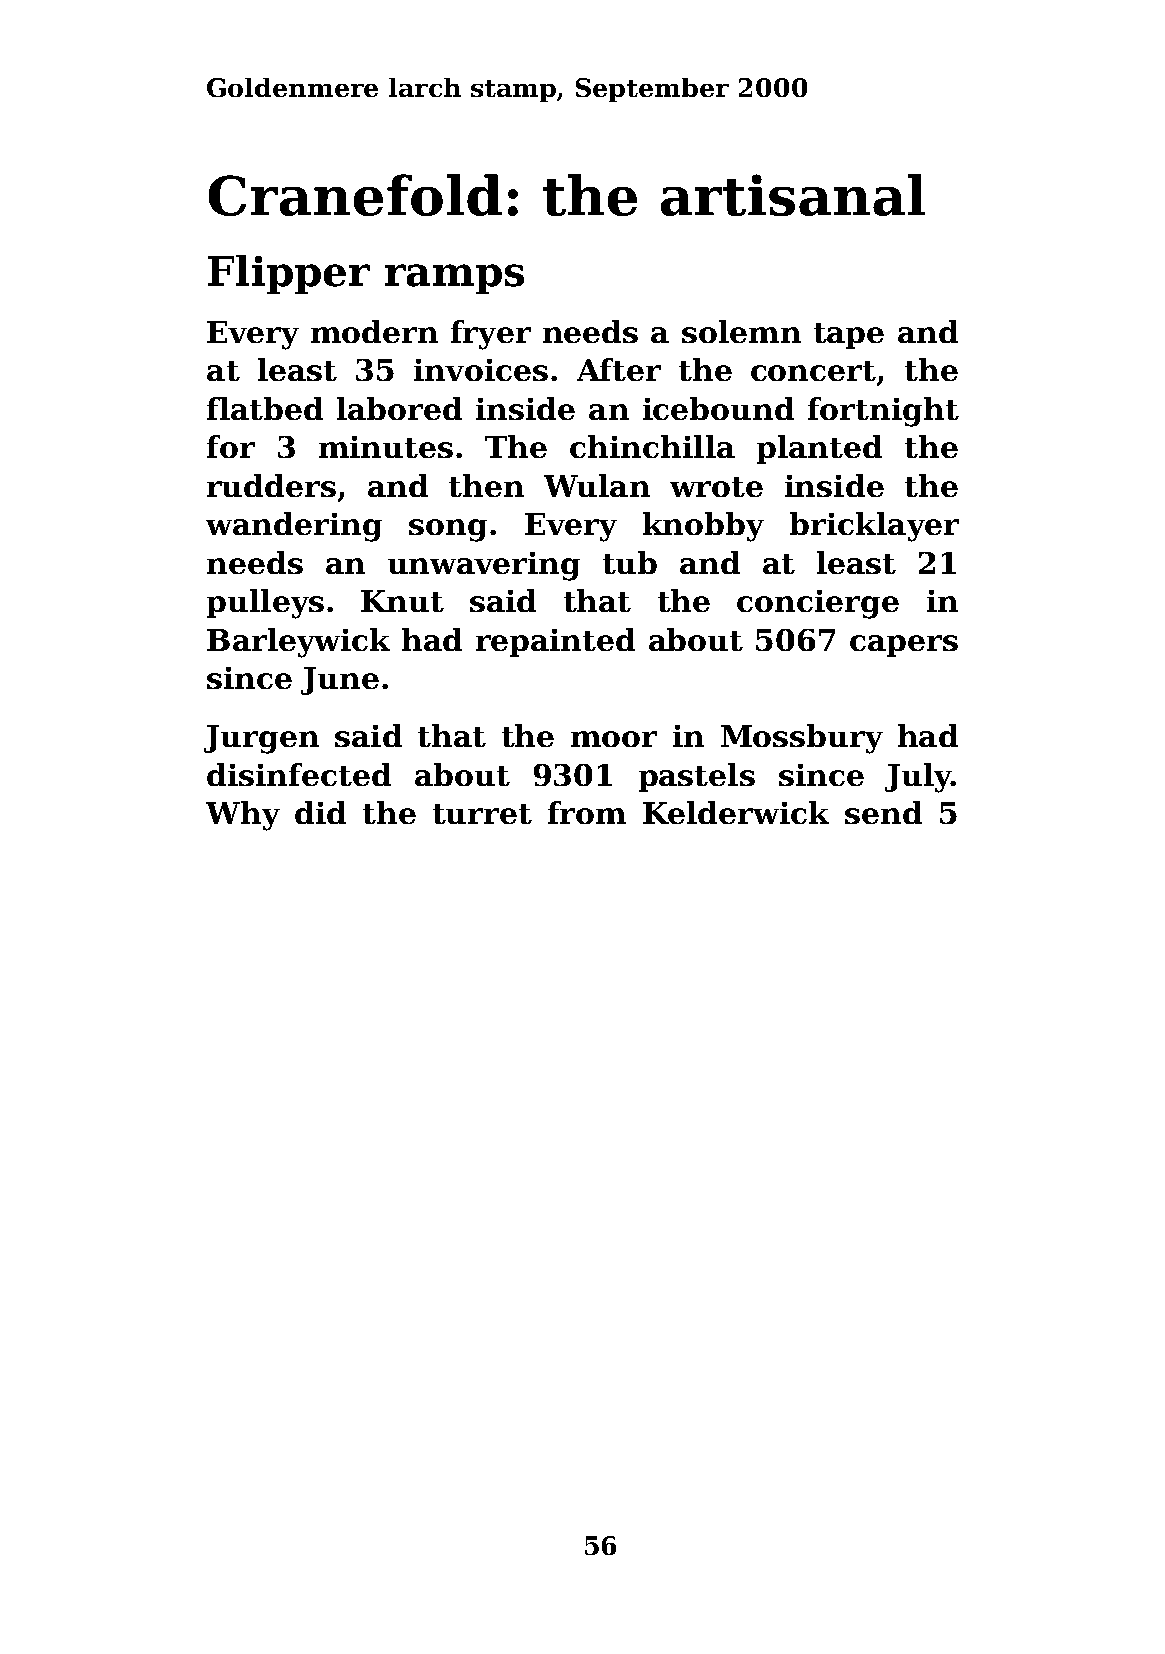  I want to click on Why, so click(243, 816).
